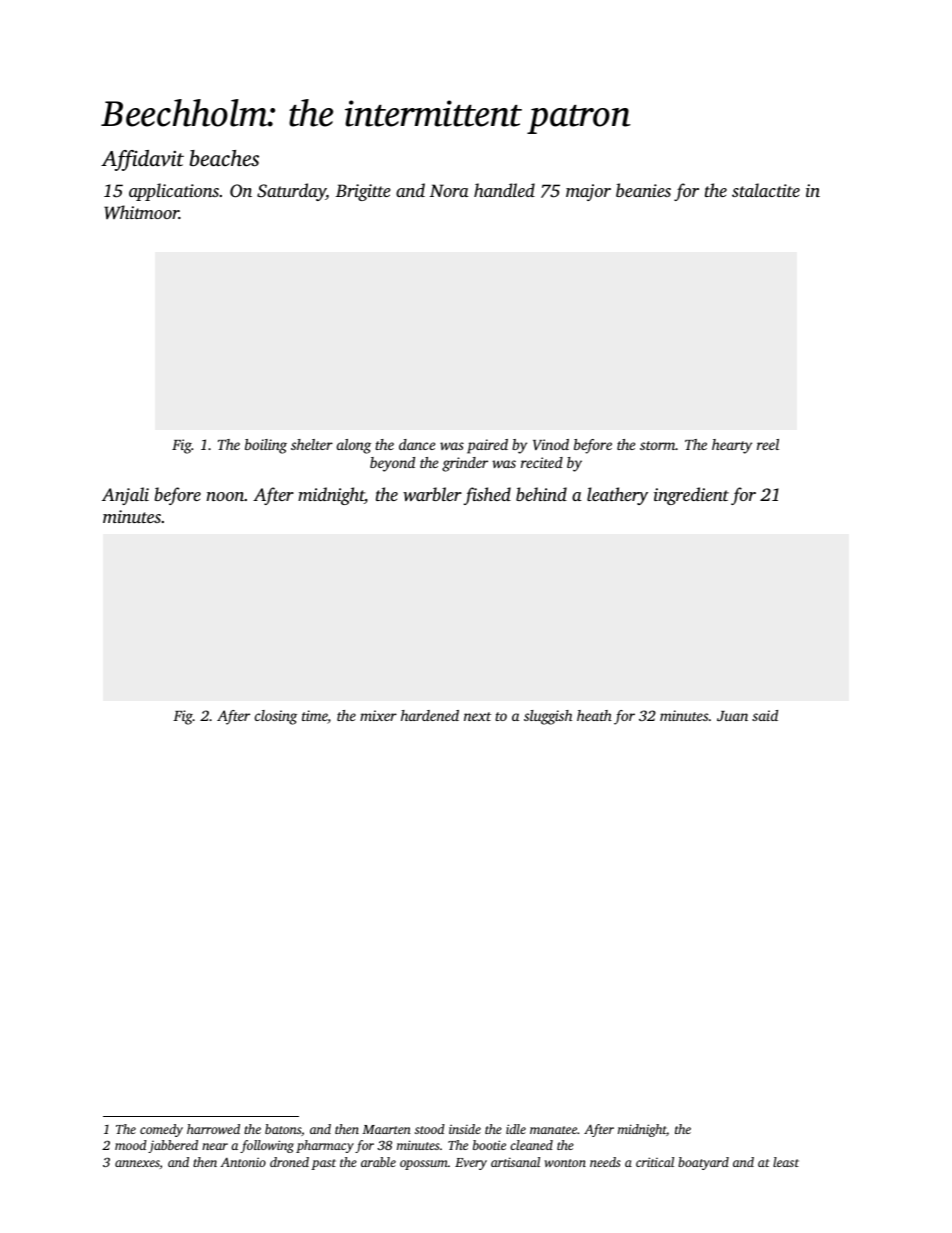  What do you see at coordinates (141, 212) in the screenshot?
I see `Whitmoor` at bounding box center [141, 212].
